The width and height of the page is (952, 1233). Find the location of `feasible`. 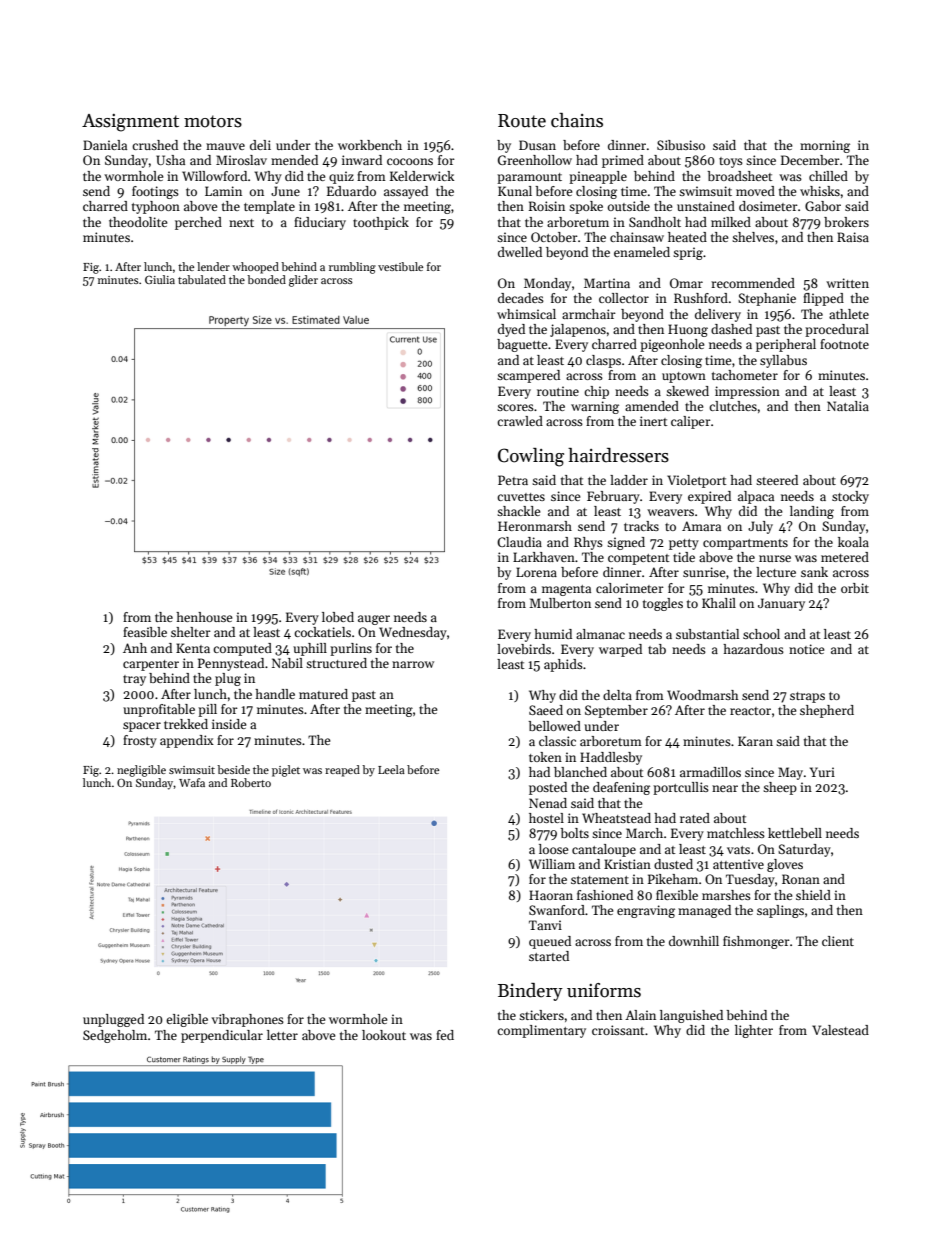

feasible is located at coordinates (145, 632).
